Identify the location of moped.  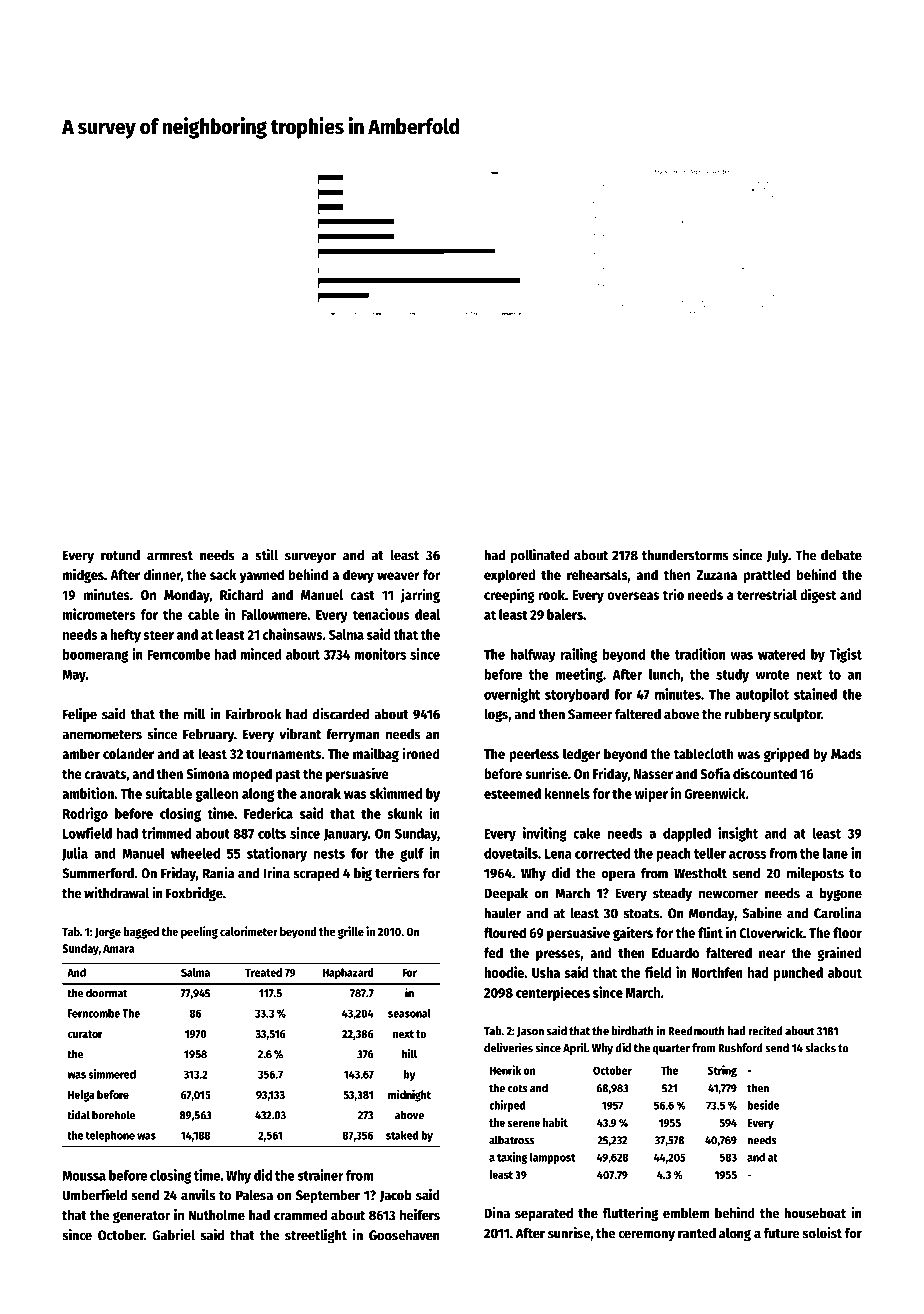
(252, 775).
